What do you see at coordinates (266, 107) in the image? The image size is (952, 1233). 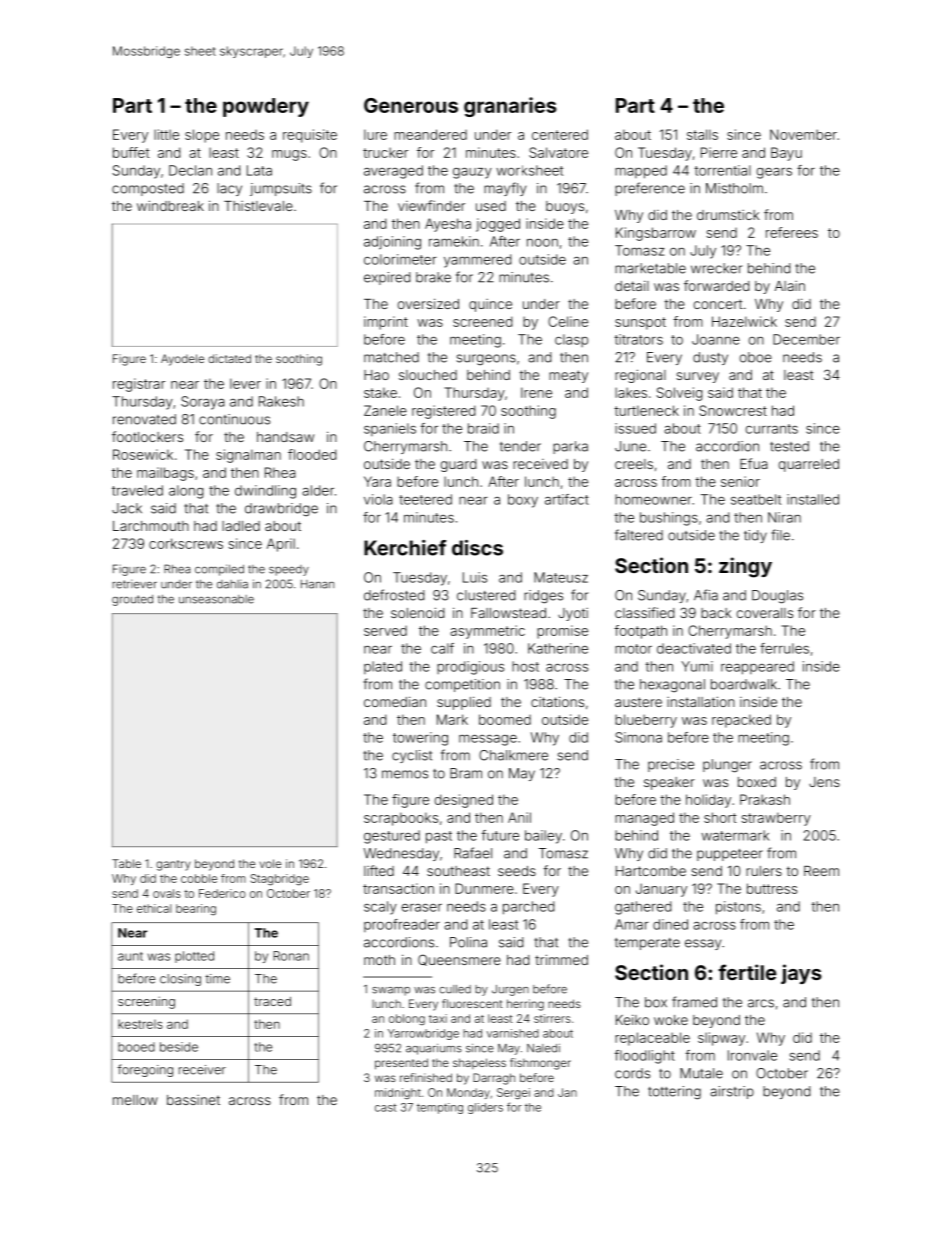 I see `powdery` at bounding box center [266, 107].
